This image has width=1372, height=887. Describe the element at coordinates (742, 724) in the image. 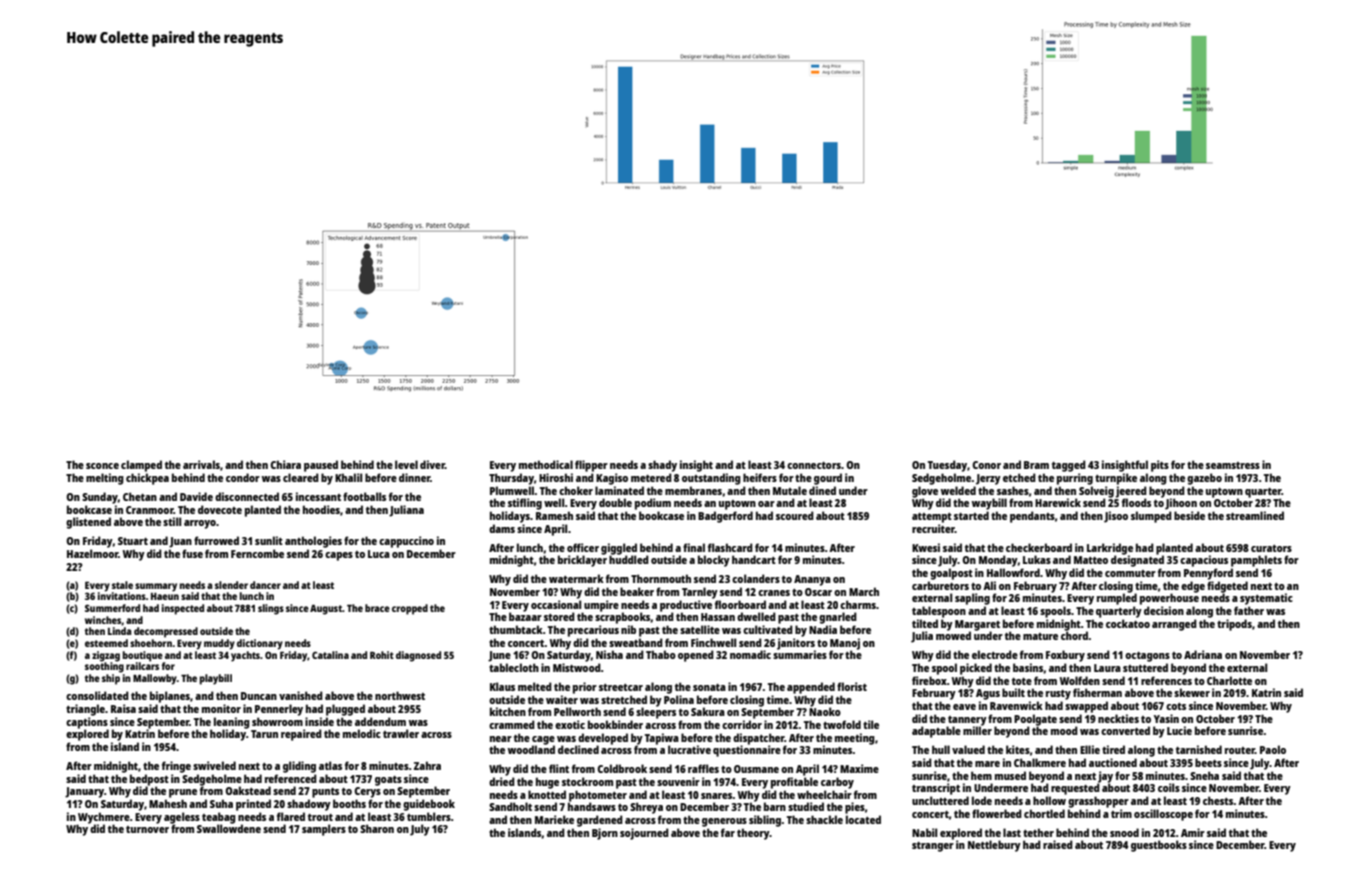

I see `corridor` at that location.
